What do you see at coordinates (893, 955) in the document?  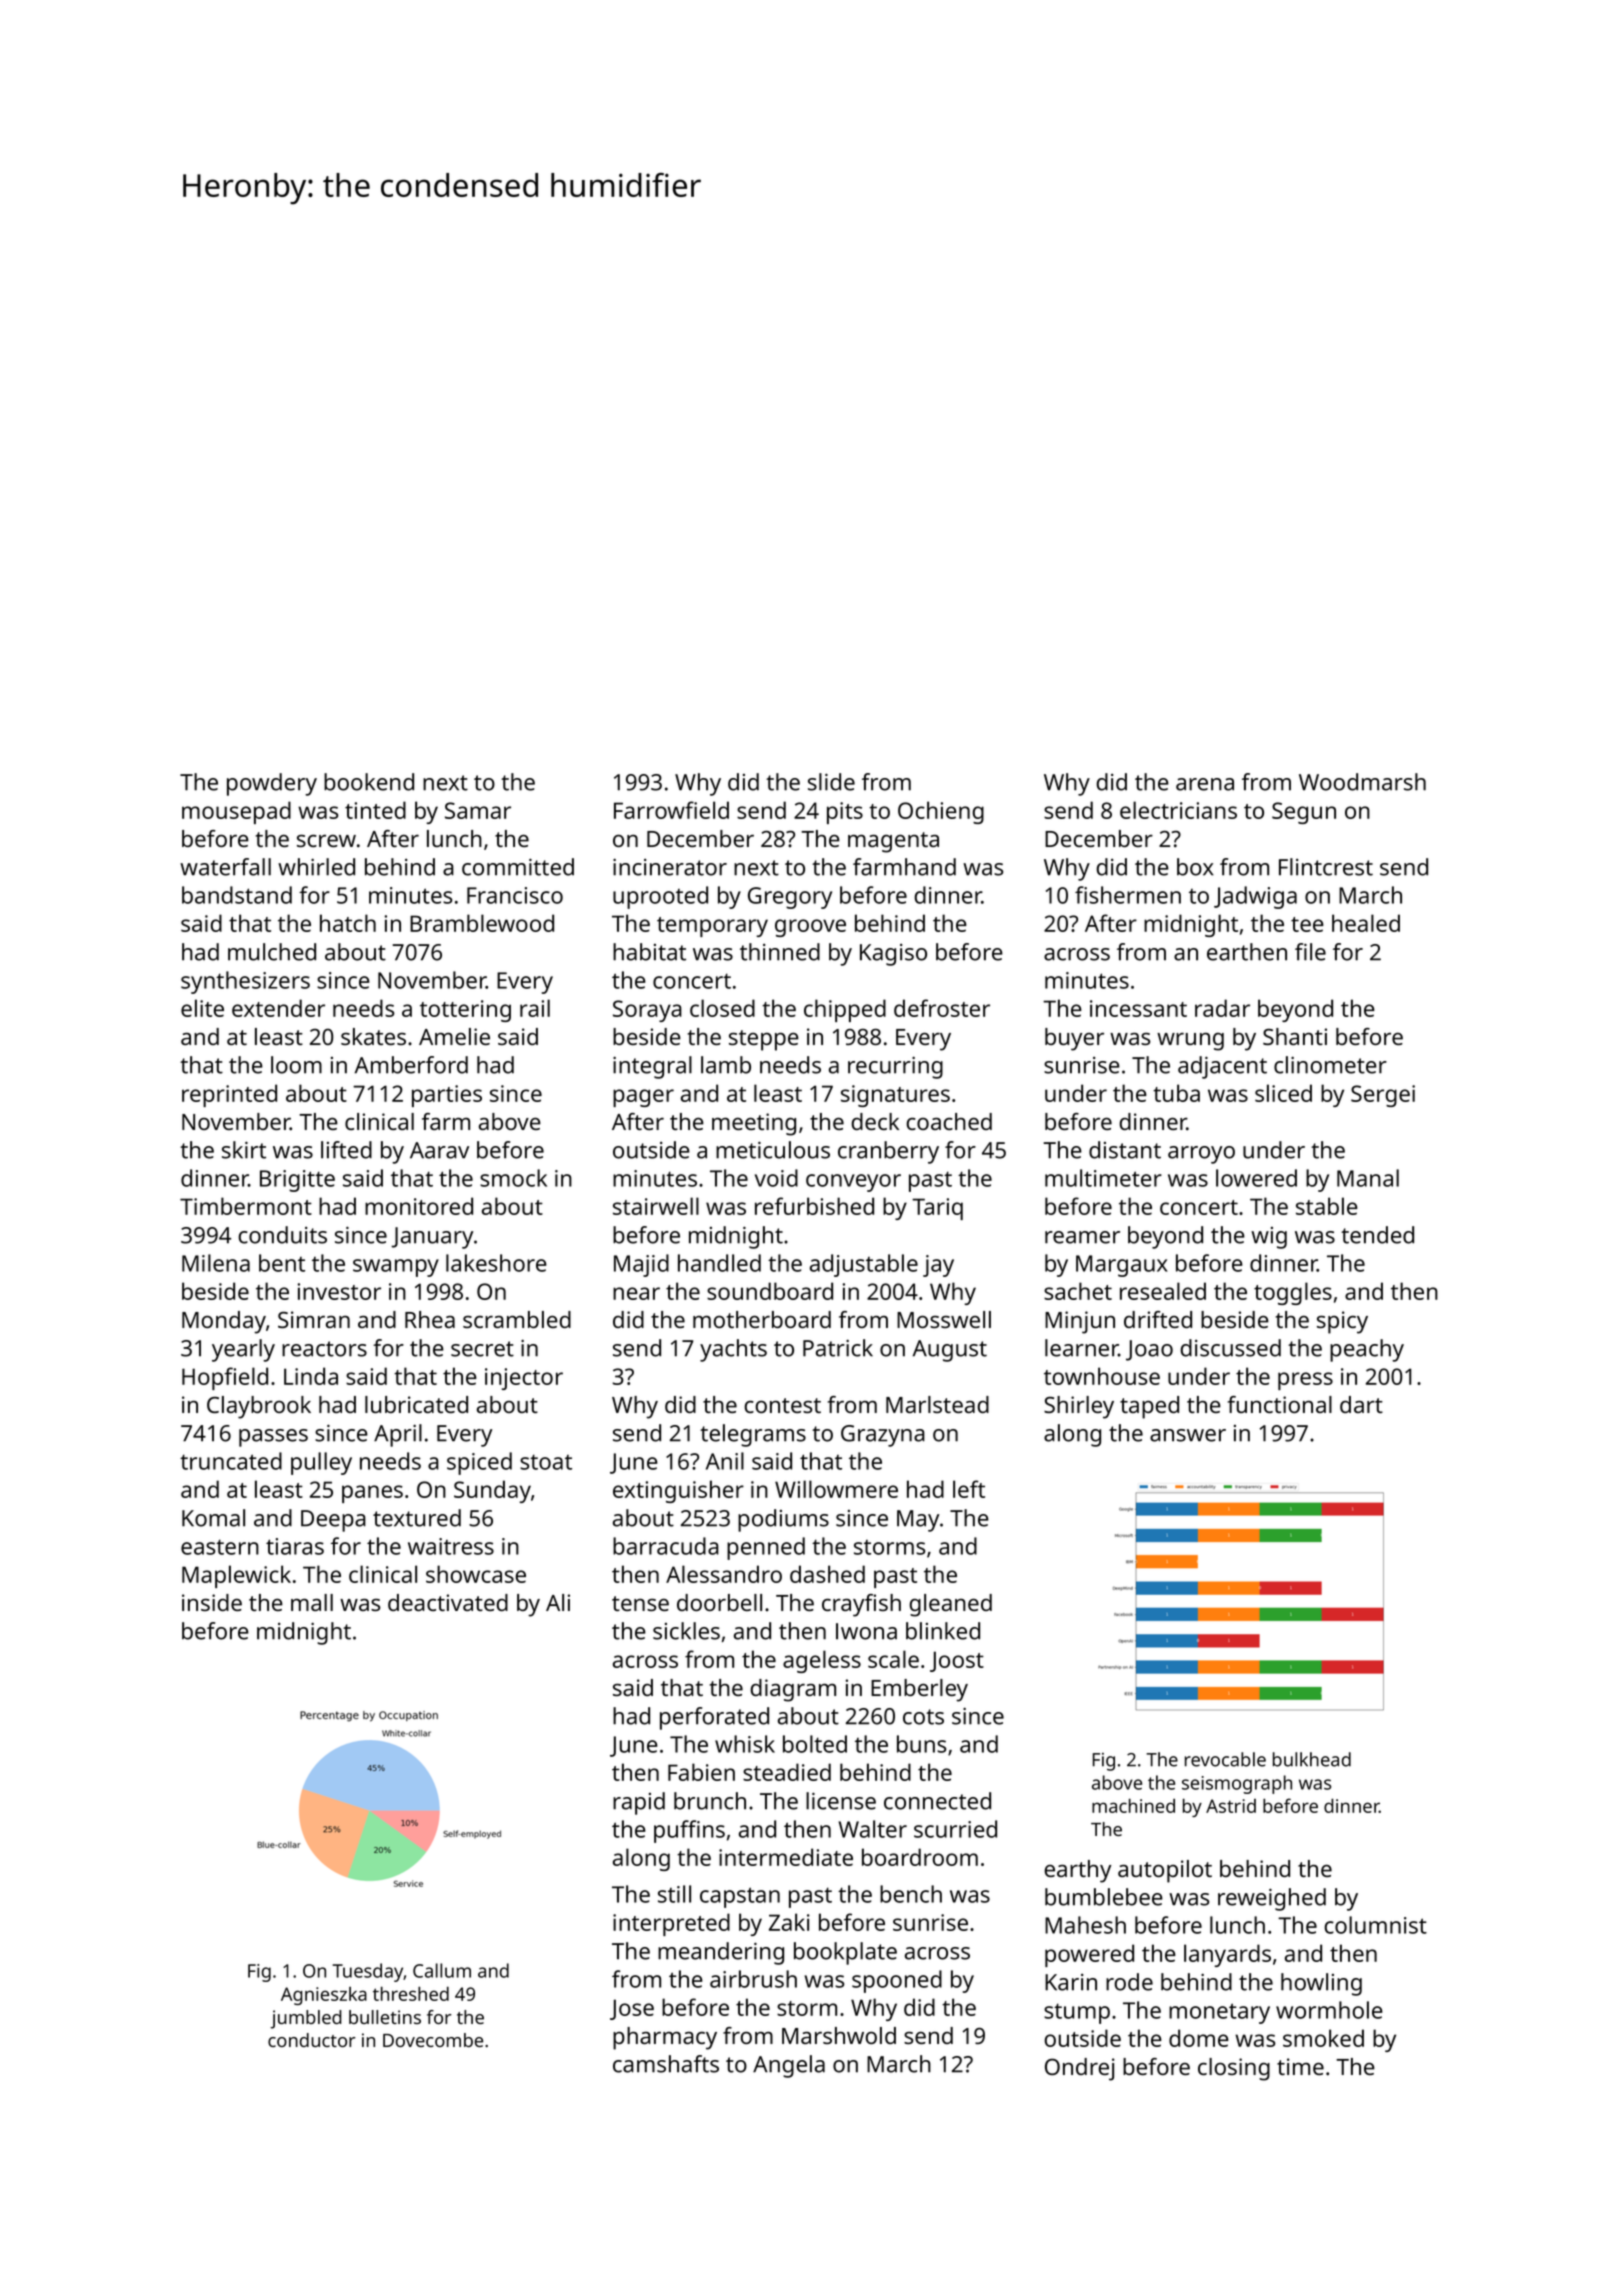 I see `Kagiso` at bounding box center [893, 955].
